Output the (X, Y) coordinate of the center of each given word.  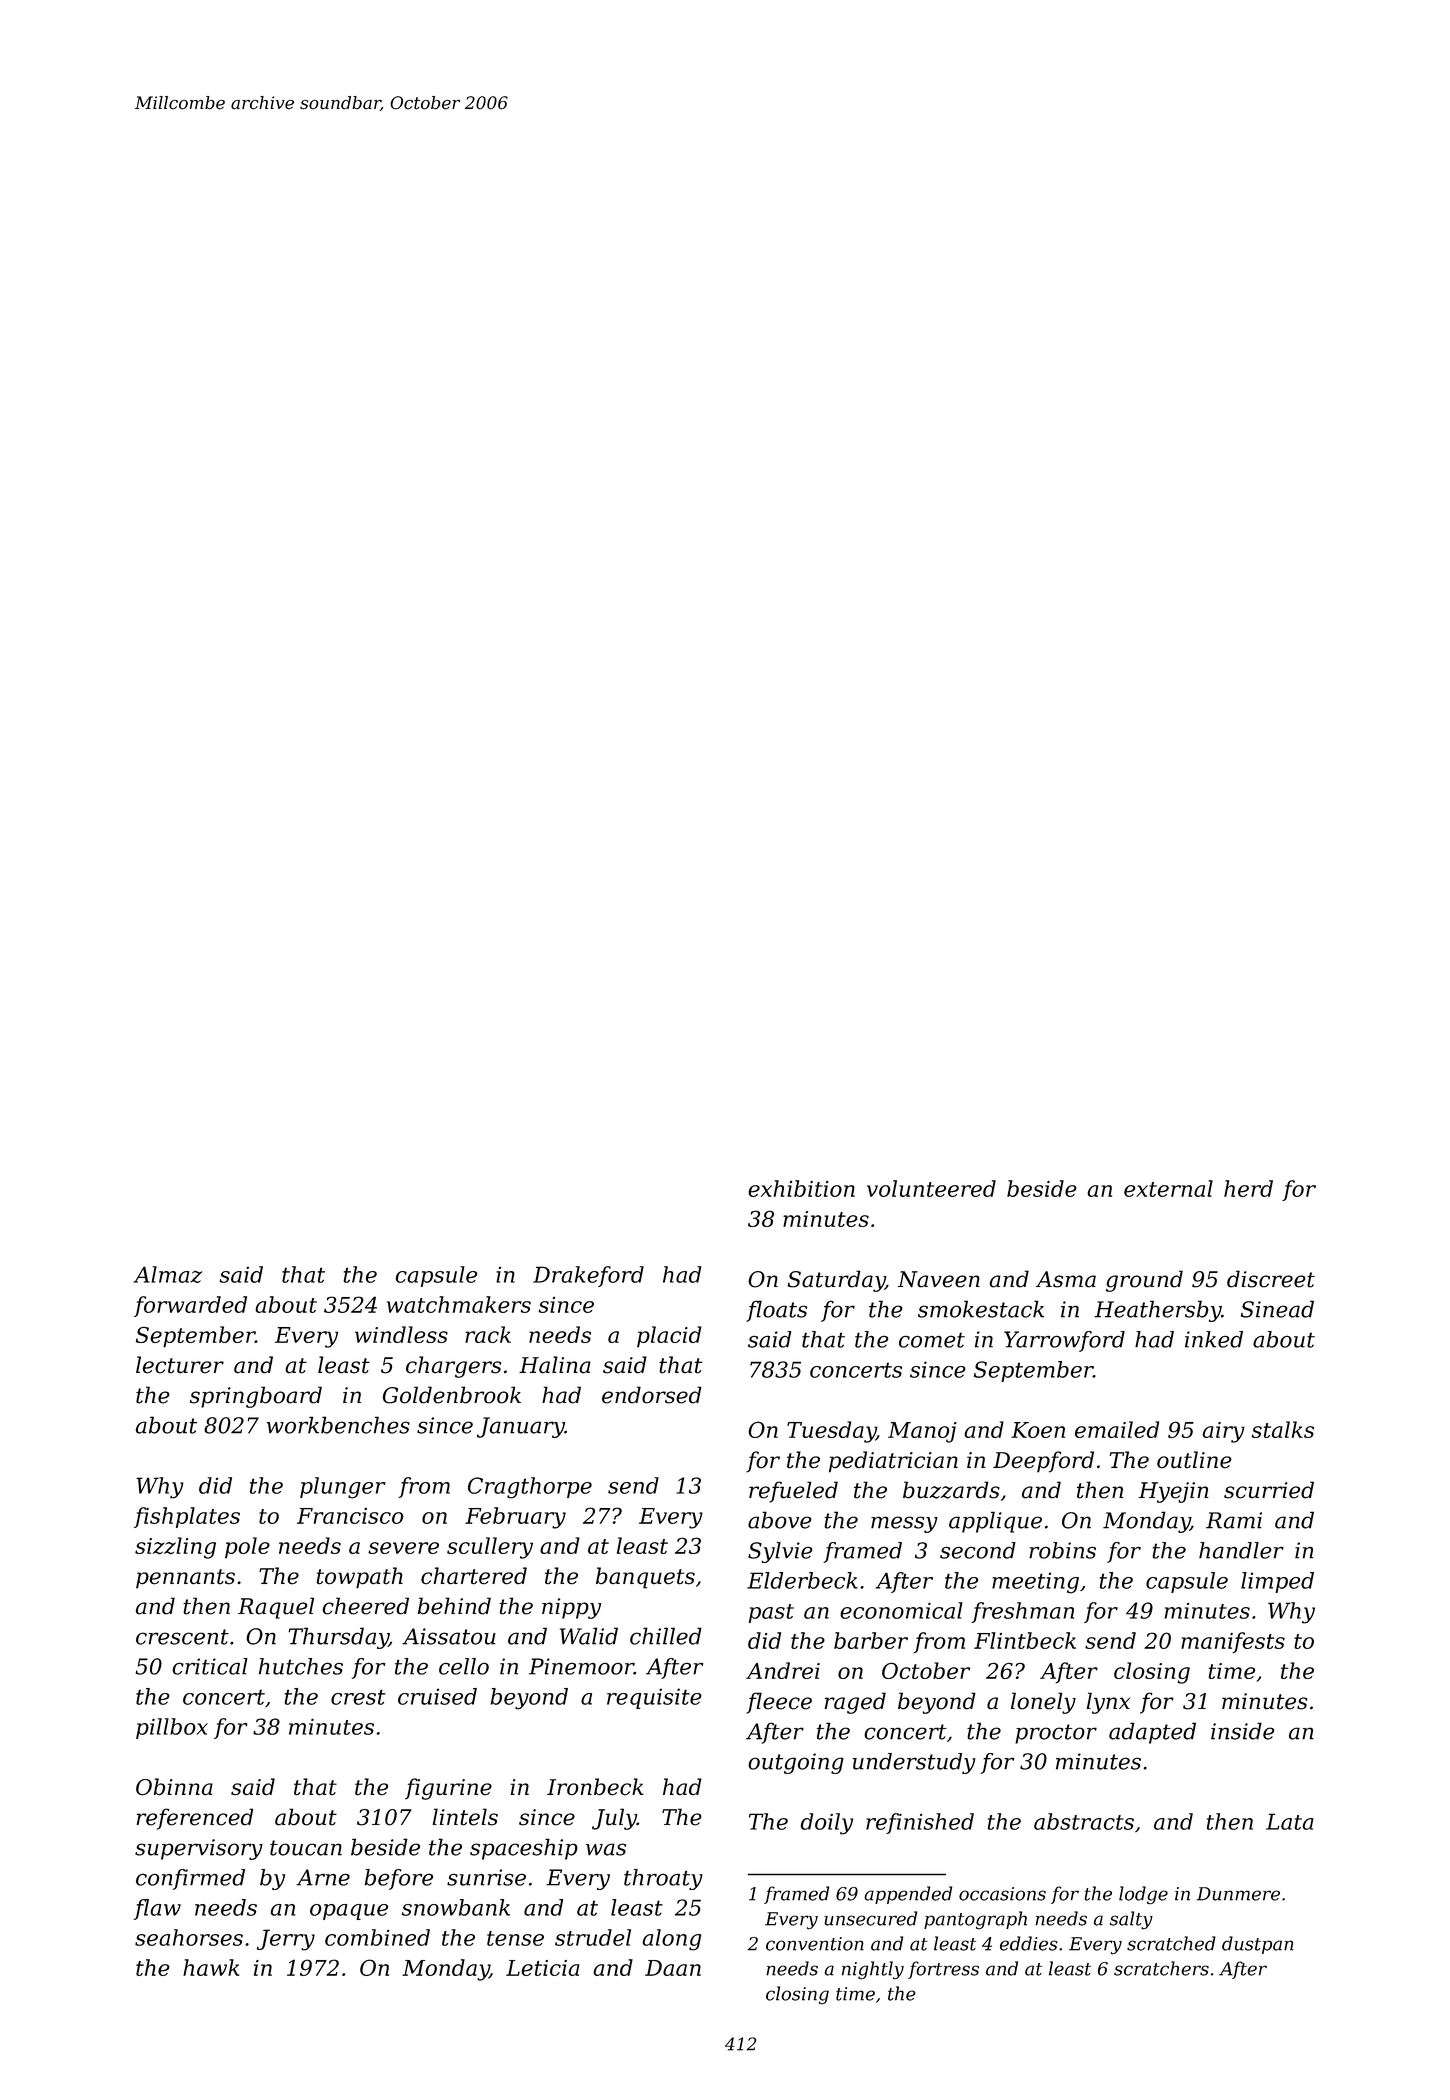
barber (871, 1640)
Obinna (174, 1787)
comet (932, 1340)
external (1168, 1188)
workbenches (338, 1425)
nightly (873, 1970)
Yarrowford (1064, 1341)
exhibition (801, 1188)
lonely (1043, 1703)
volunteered (931, 1188)
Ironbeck (595, 1787)
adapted (1152, 1733)
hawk (211, 1967)
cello (464, 1666)
